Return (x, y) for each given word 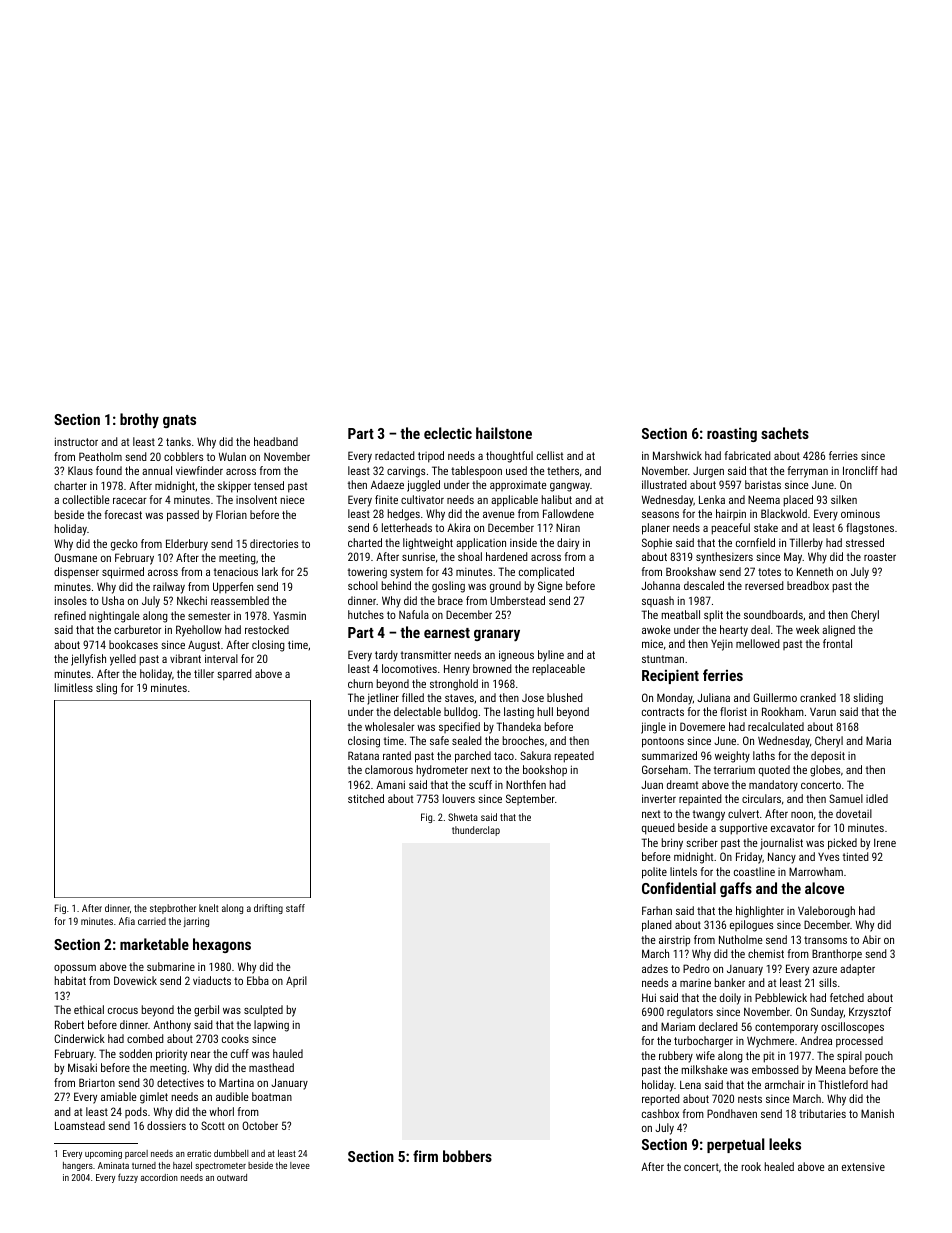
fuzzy (128, 1178)
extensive (863, 1167)
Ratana (363, 755)
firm (425, 1156)
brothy (139, 421)
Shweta (463, 817)
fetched (847, 997)
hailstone (504, 433)
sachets (785, 433)
